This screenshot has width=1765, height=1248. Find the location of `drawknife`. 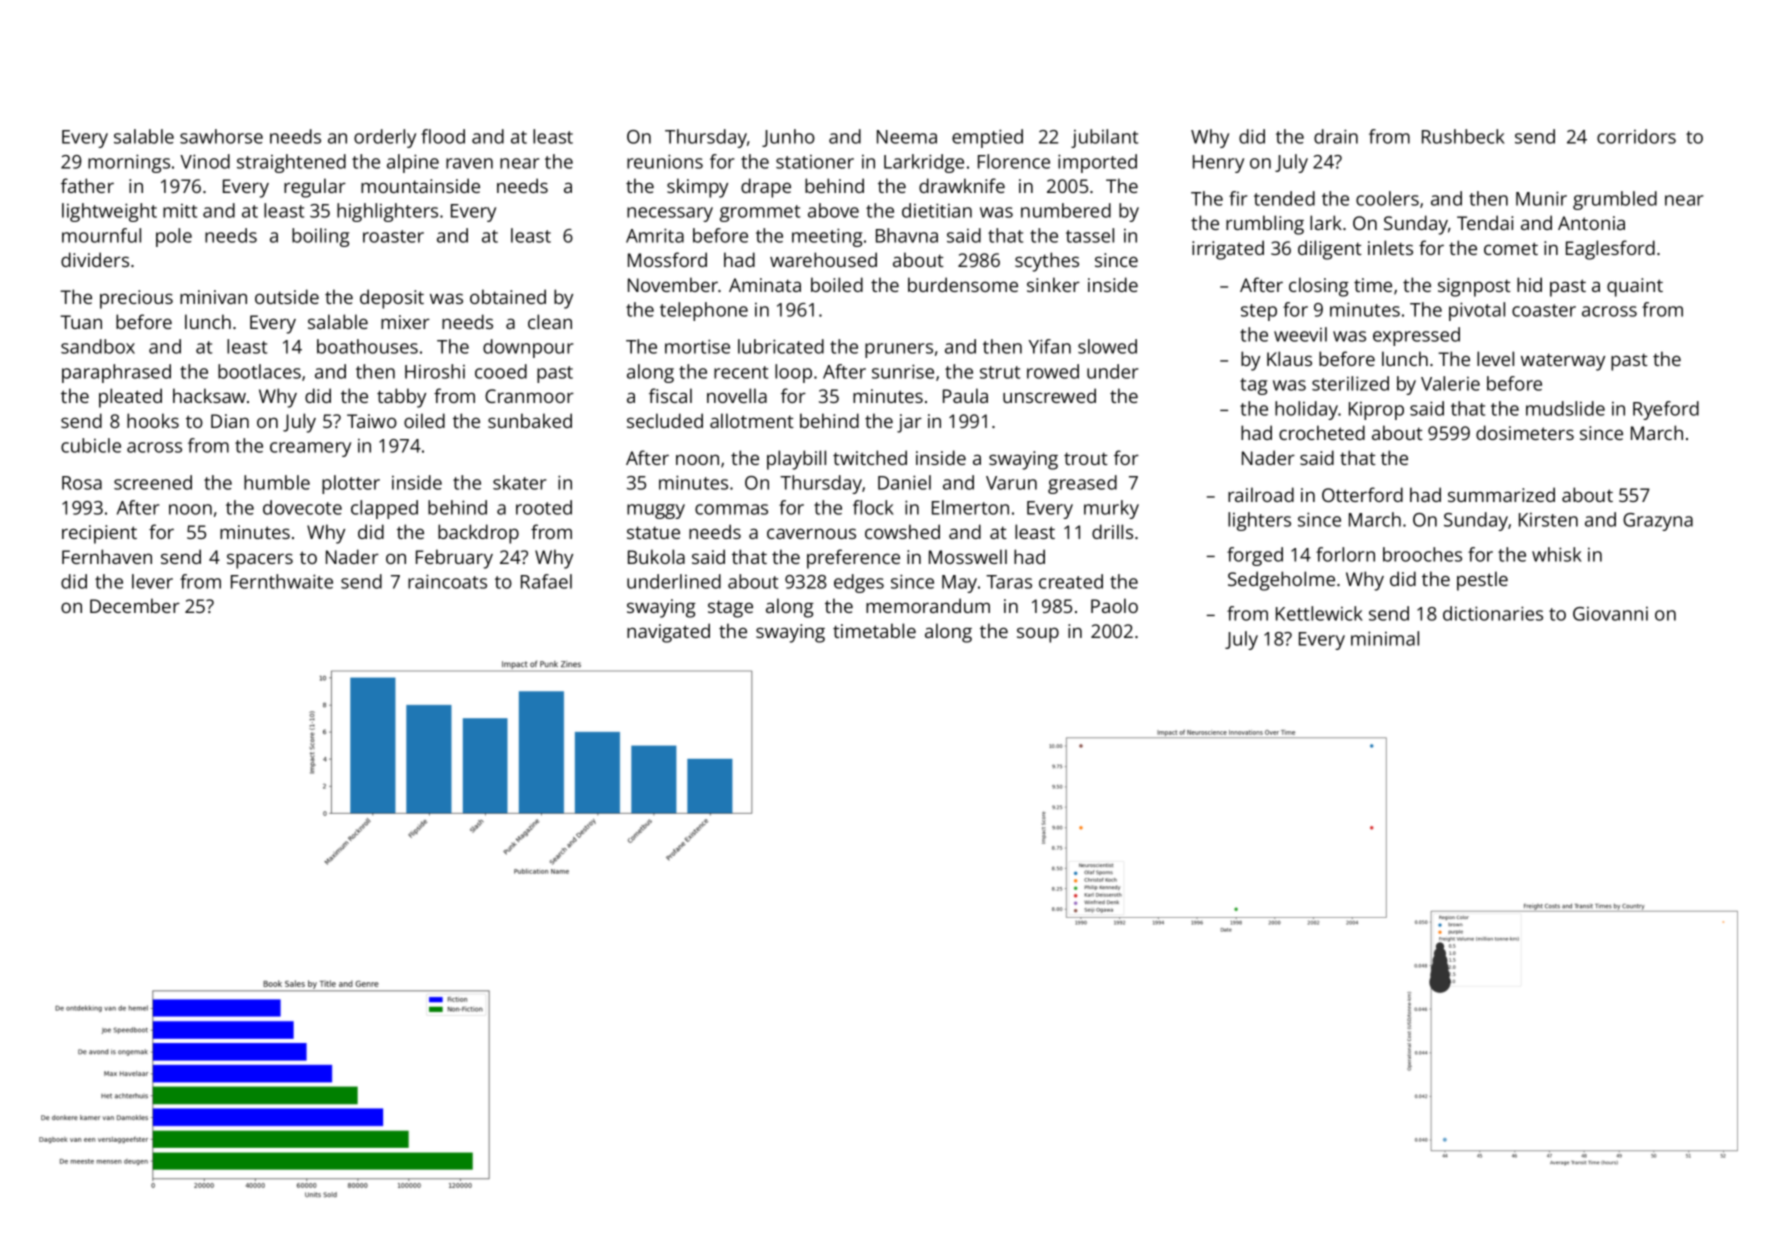

drawknife is located at coordinates (962, 185).
